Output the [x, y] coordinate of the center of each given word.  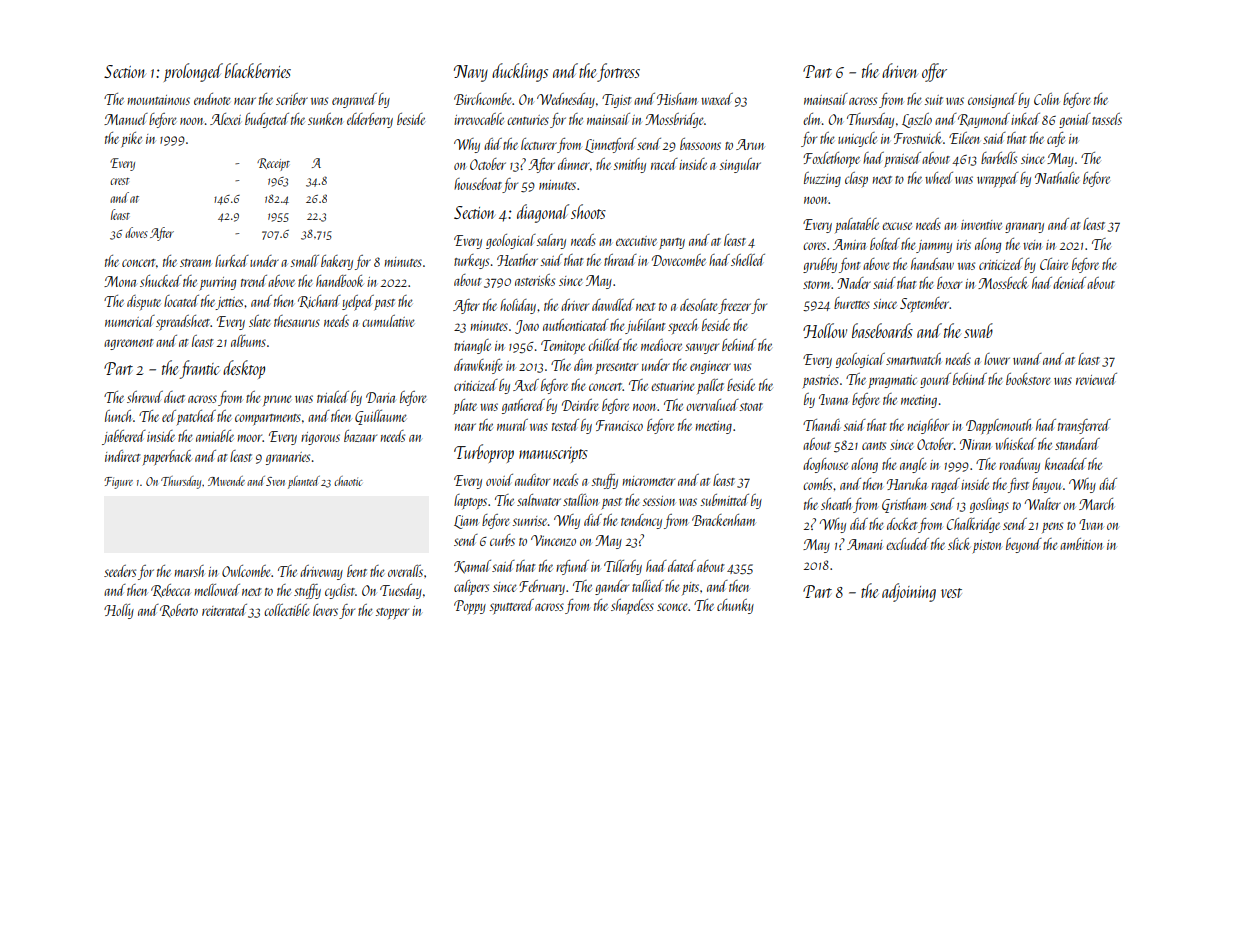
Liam [466, 522]
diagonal [543, 213]
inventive [981, 225]
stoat [751, 407]
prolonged [193, 72]
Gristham [904, 505]
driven [900, 70]
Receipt [273, 164]
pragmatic [893, 381]
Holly [119, 611]
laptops [470, 501]
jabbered [124, 437]
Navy [471, 73]
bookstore [1028, 379]
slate [259, 321]
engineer [710, 367]
